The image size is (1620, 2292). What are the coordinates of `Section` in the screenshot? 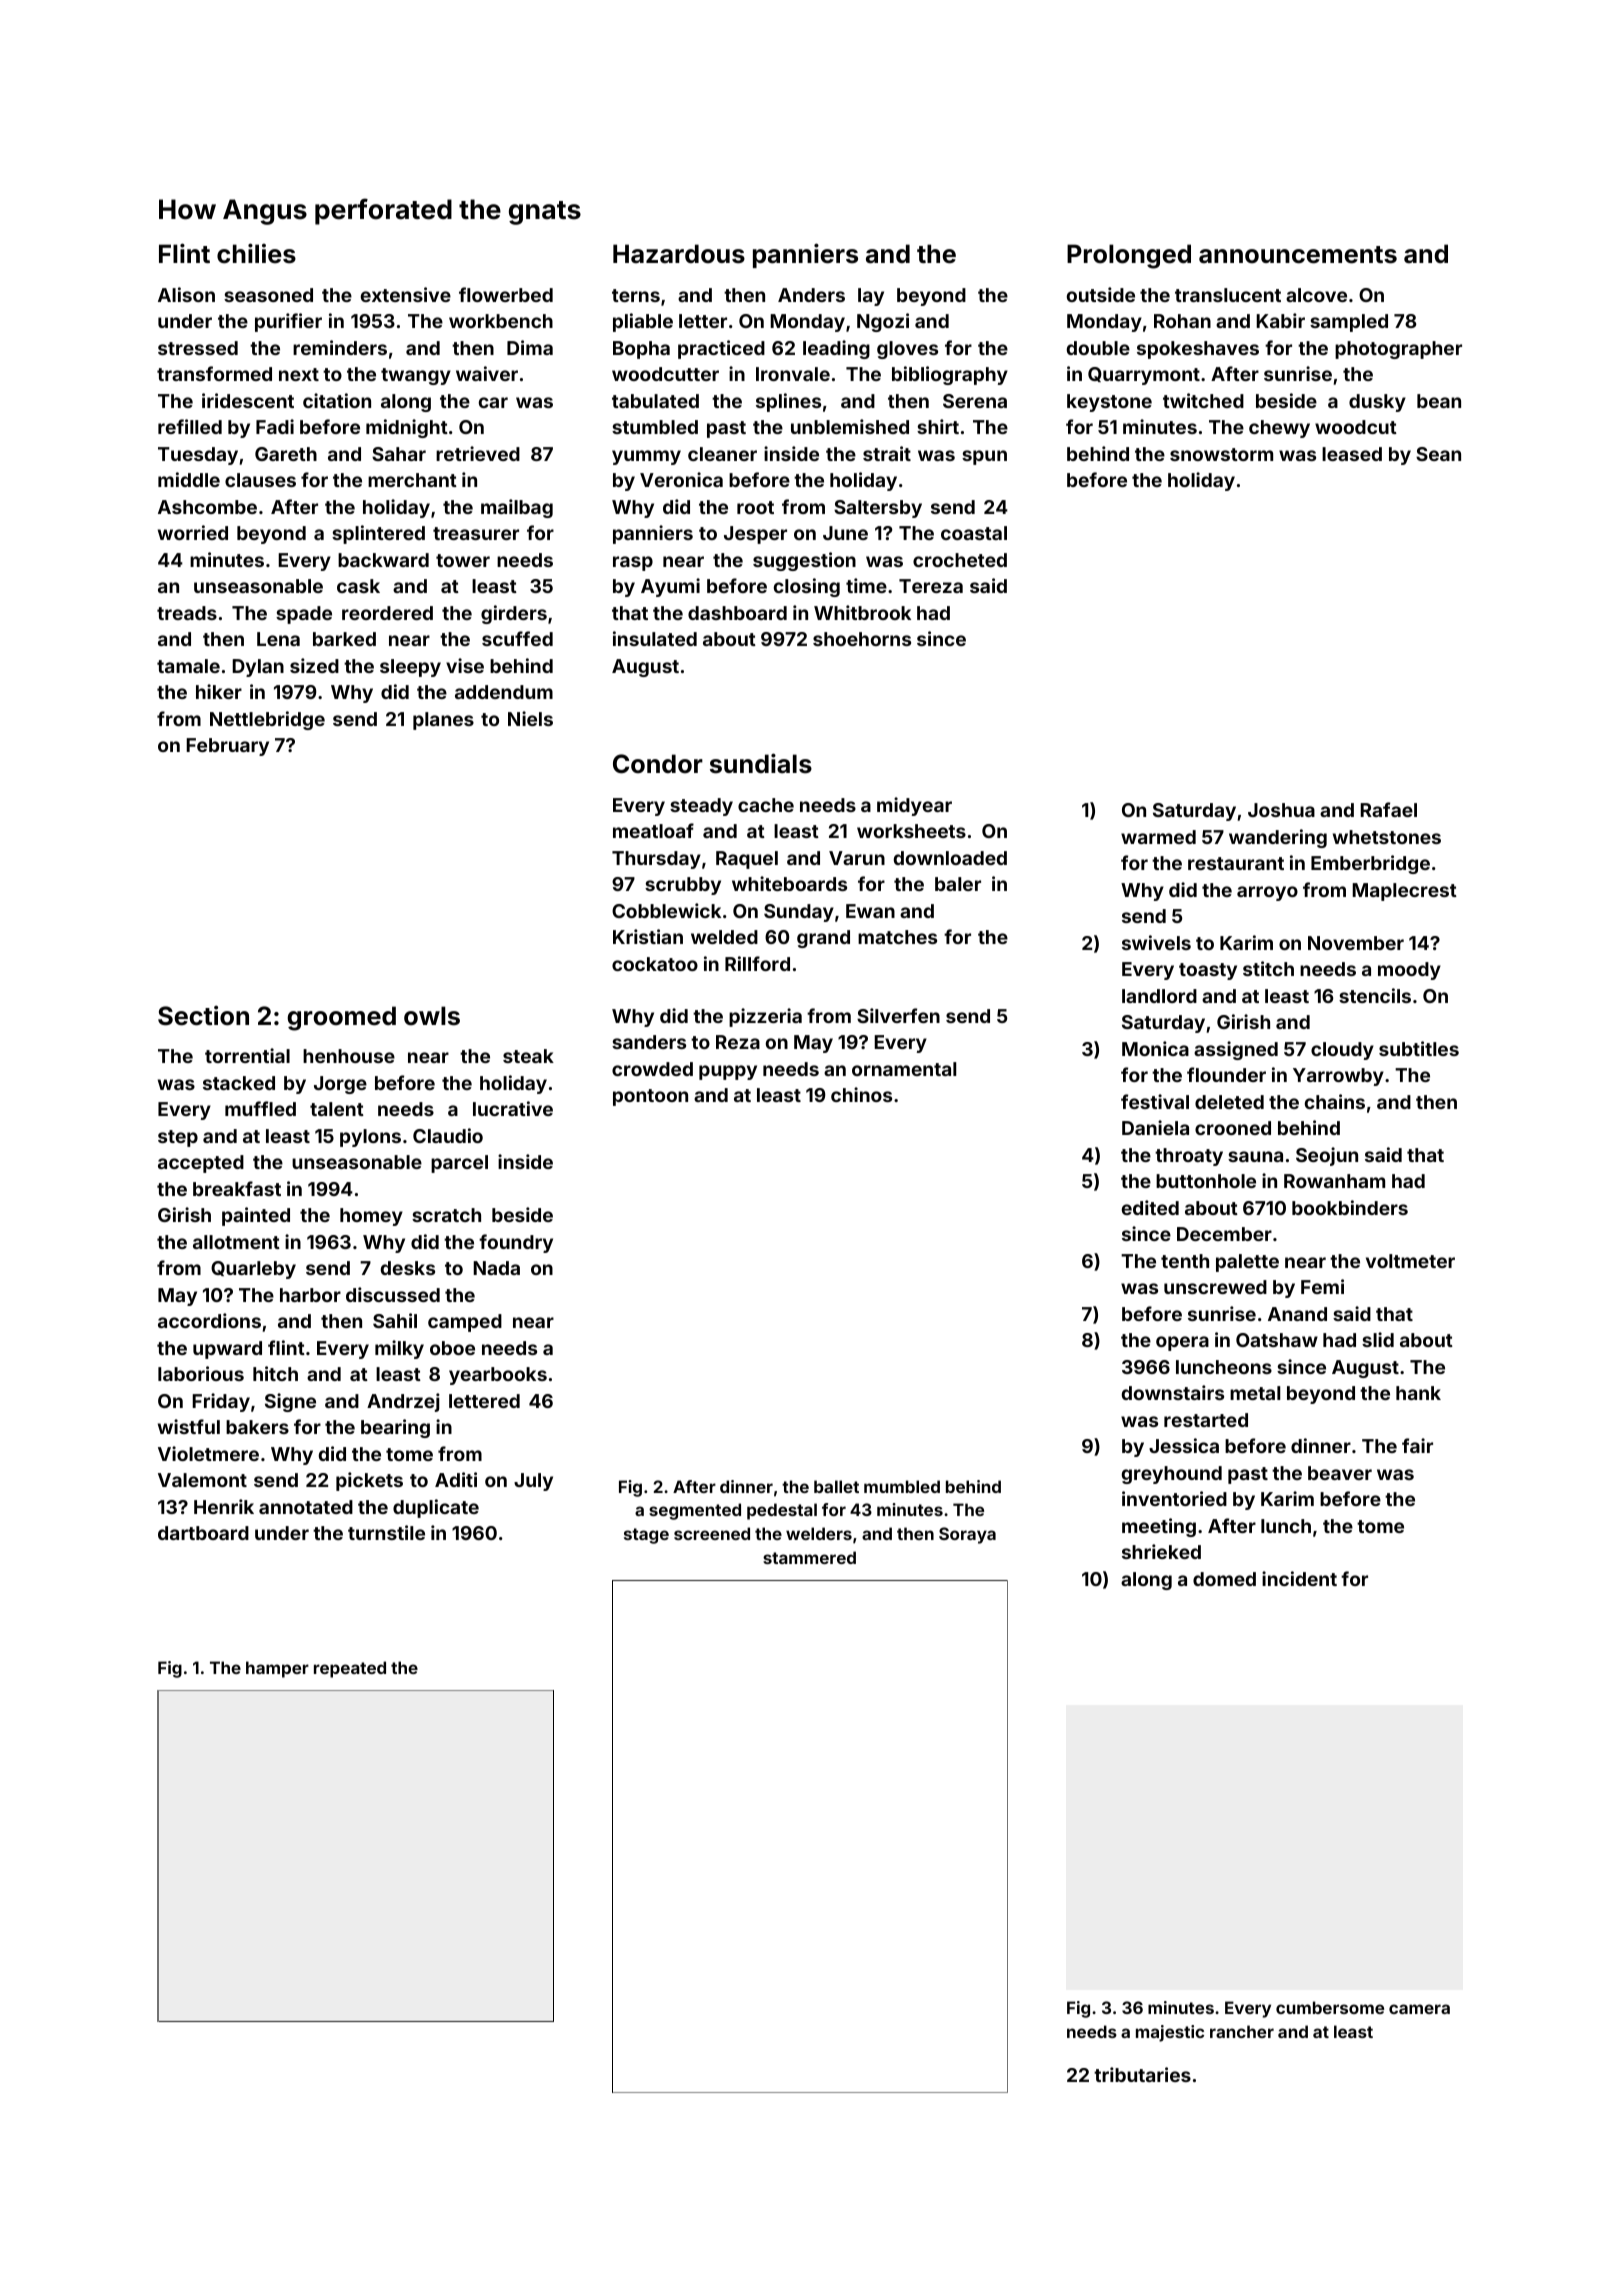 It's located at (203, 1015).
